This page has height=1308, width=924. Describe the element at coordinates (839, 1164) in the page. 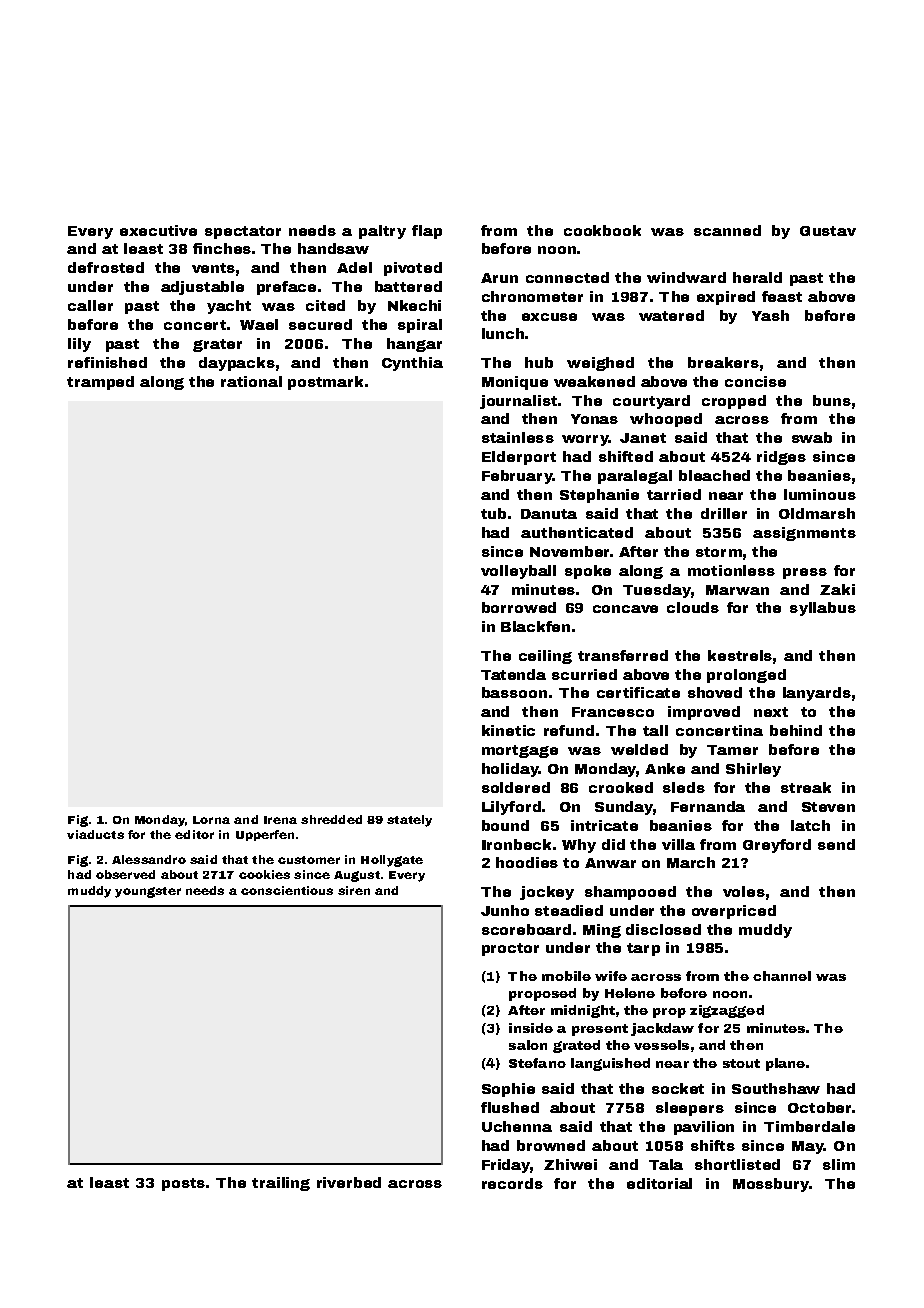

I see `slim` at that location.
